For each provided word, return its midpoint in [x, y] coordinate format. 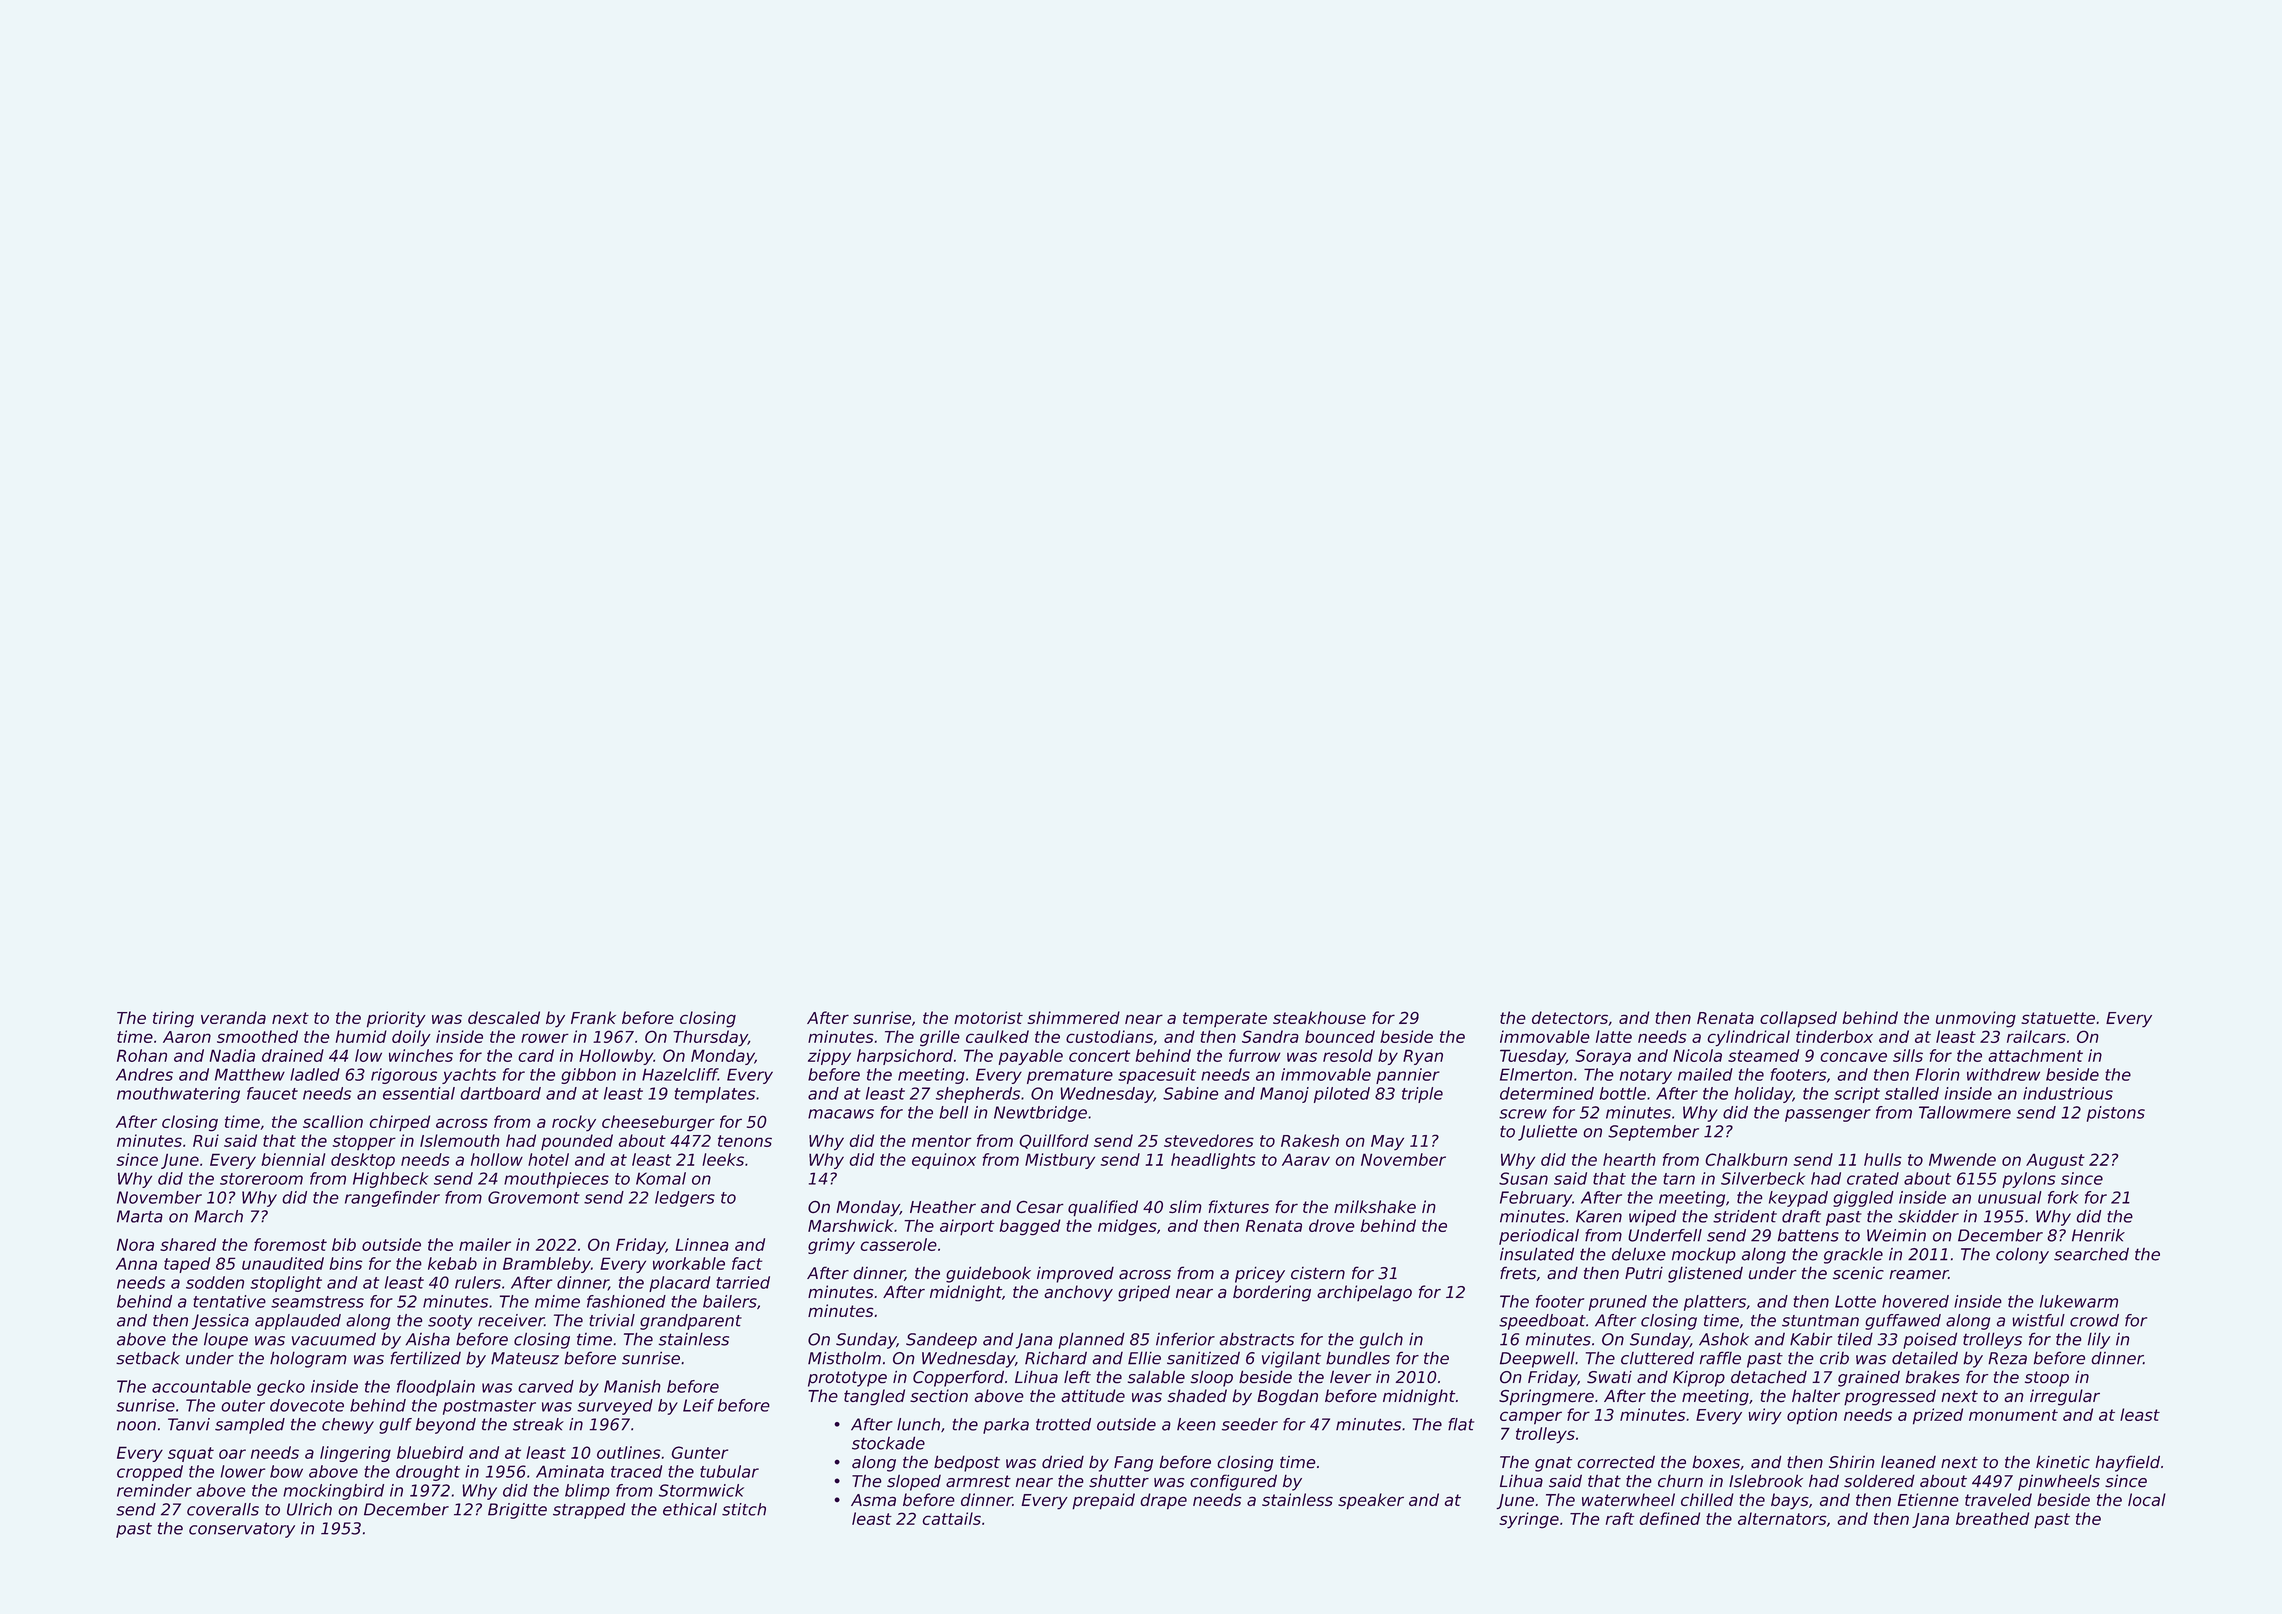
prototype [847, 1379]
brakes [1932, 1377]
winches [421, 1055]
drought [428, 1473]
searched [2091, 1254]
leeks [723, 1159]
